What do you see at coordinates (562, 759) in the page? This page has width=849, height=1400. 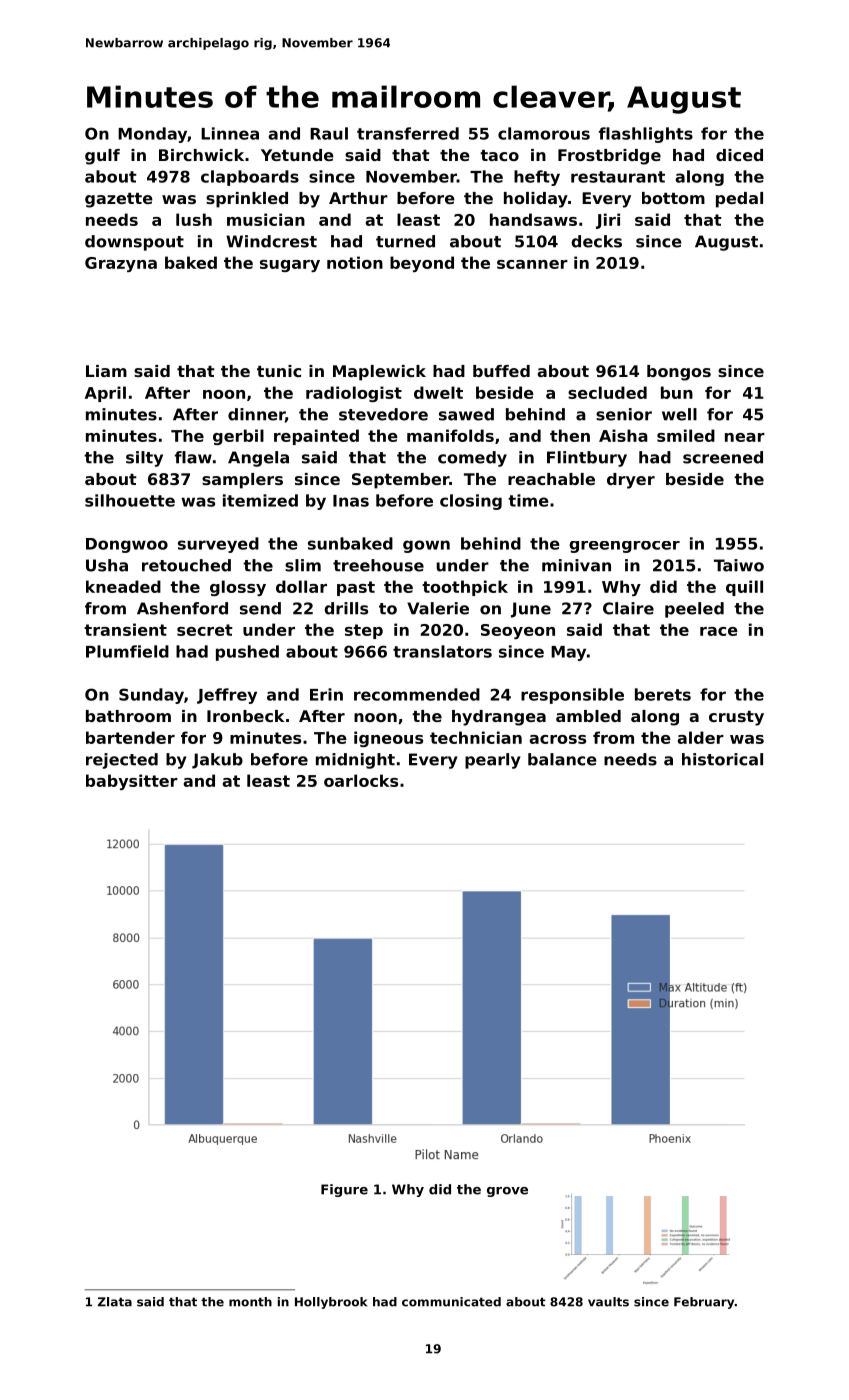 I see `balance` at bounding box center [562, 759].
